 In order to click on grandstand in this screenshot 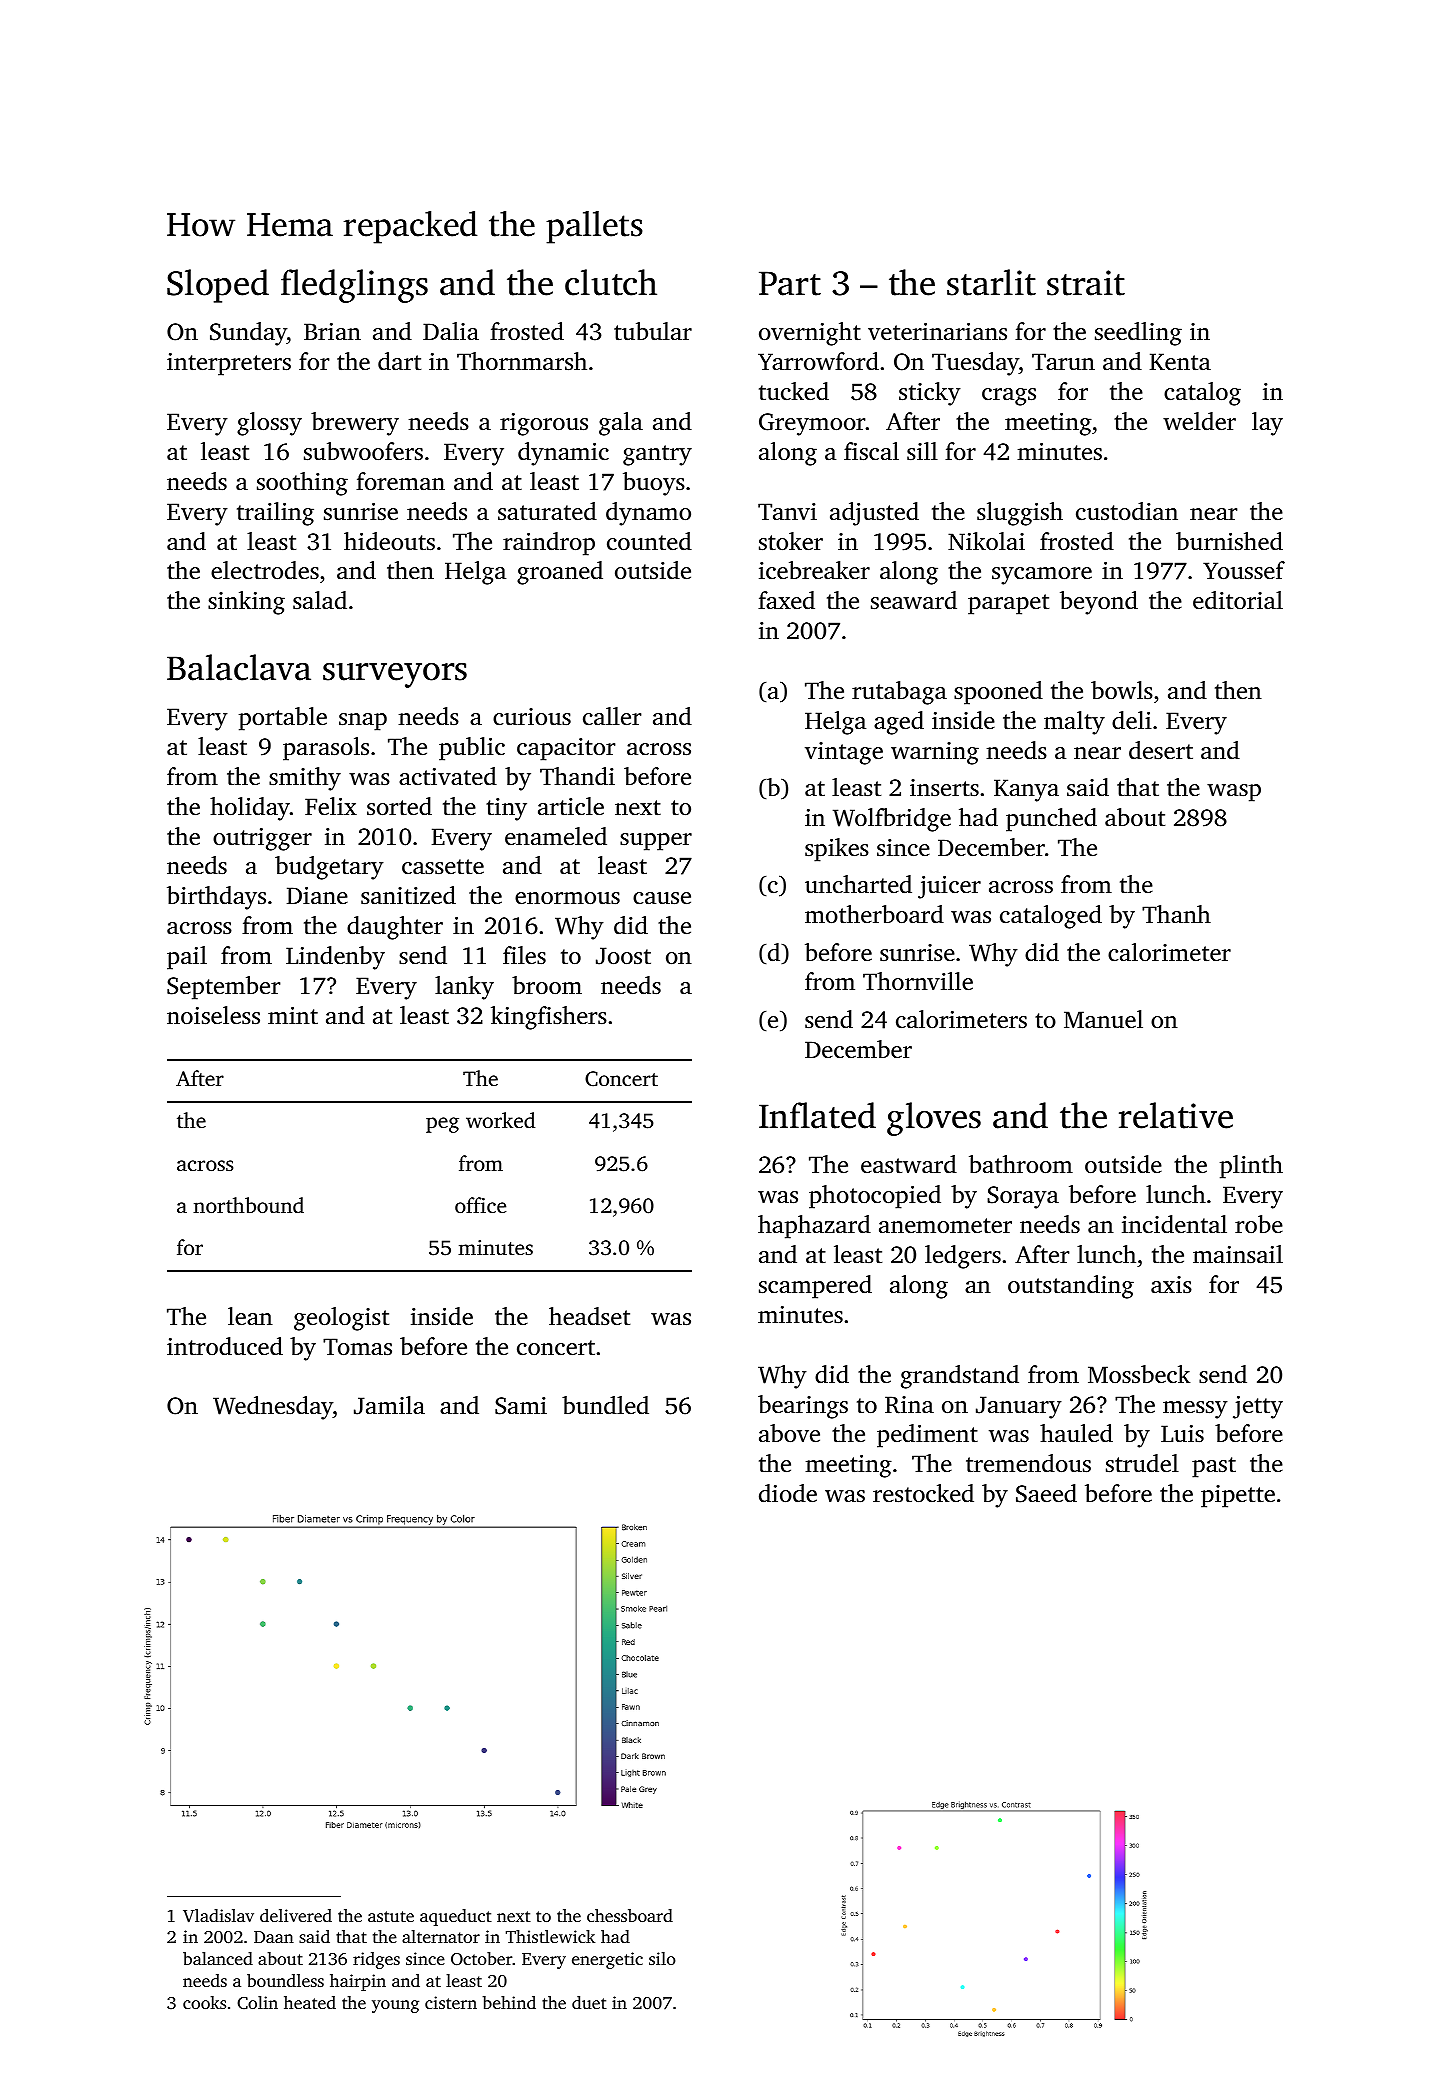, I will do `click(960, 1377)`.
